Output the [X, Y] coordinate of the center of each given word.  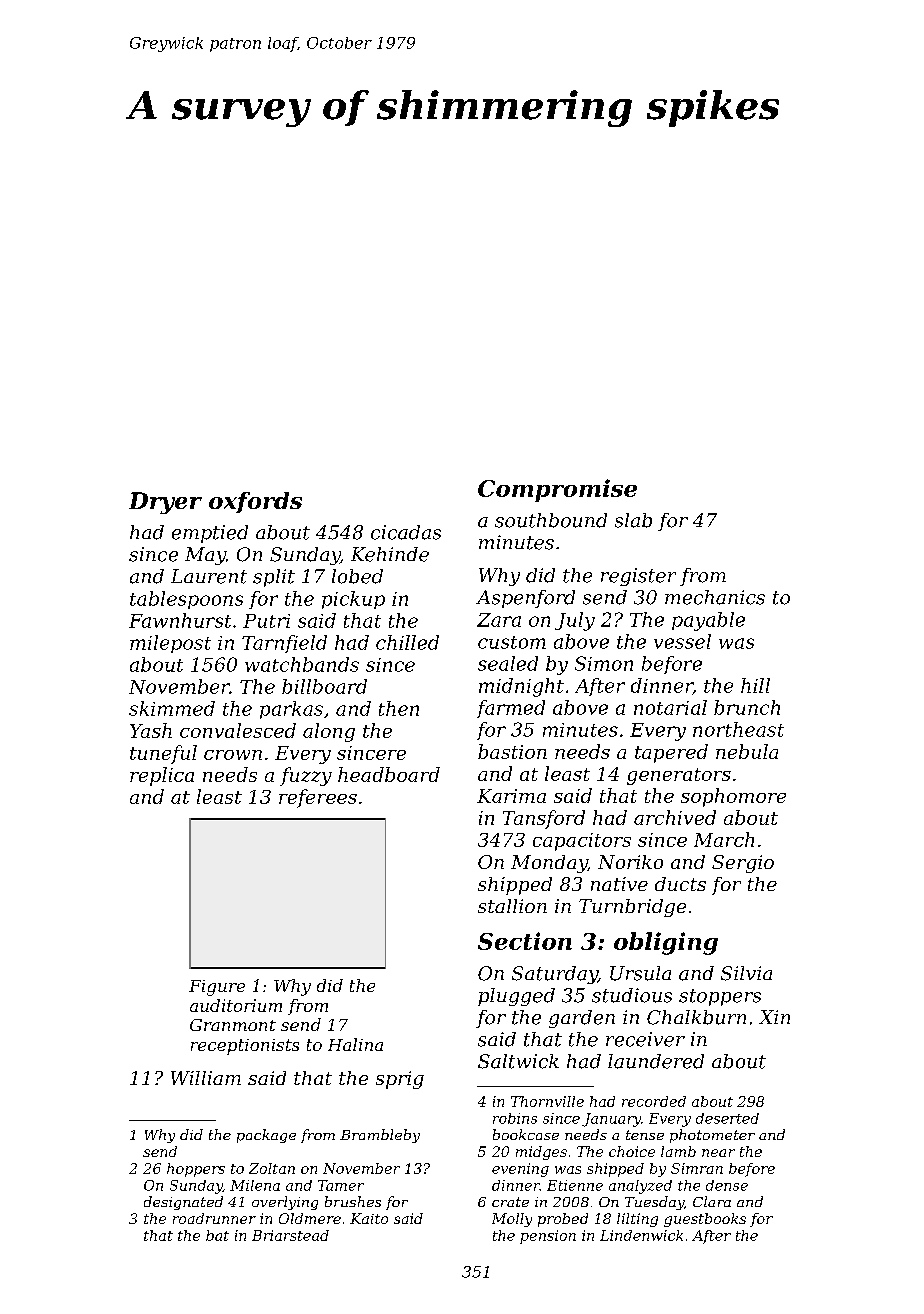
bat [217, 1235]
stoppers [720, 997]
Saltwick [518, 1061]
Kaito [369, 1218]
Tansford [544, 819]
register [638, 577]
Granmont [233, 1025]
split [274, 578]
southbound [551, 520]
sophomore [733, 797]
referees [318, 798]
